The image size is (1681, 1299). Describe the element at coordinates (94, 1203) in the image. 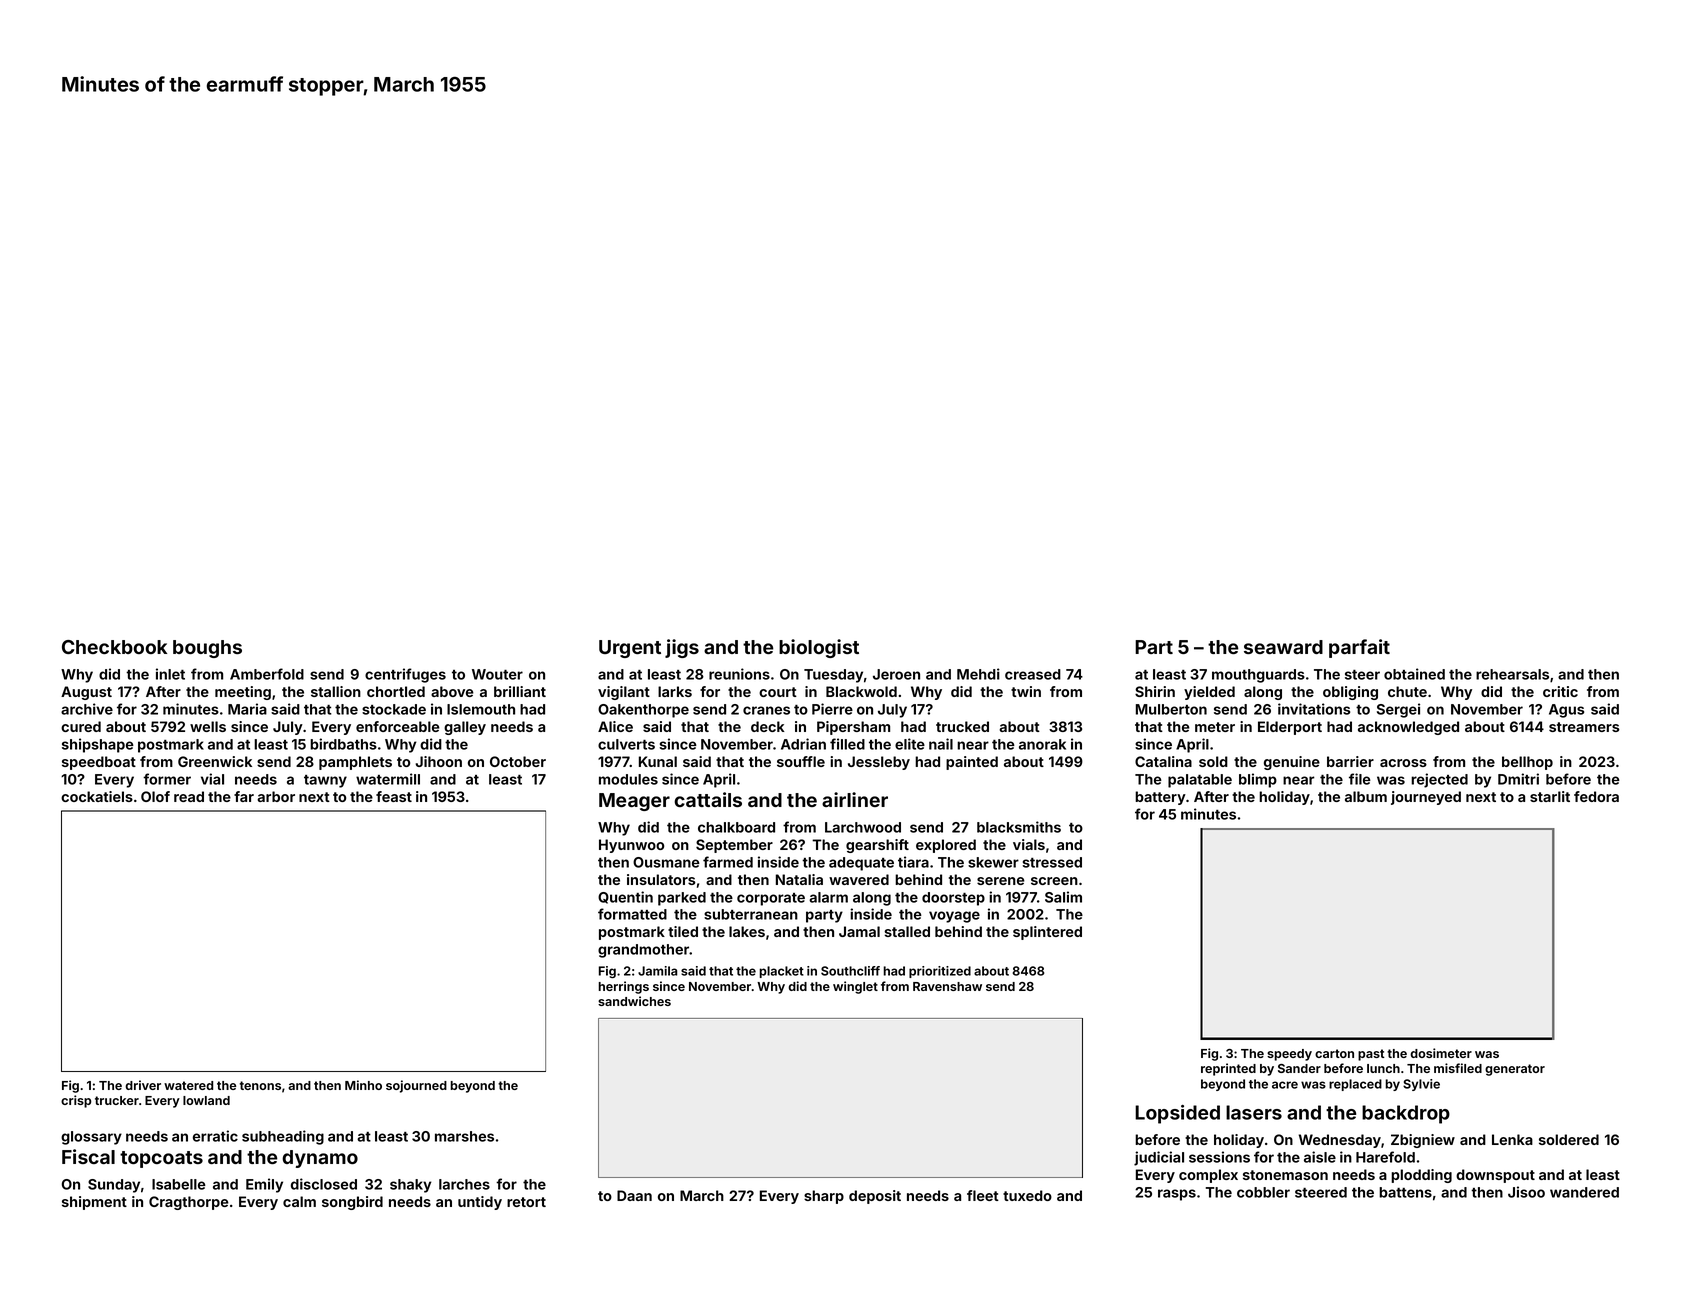

I see `shipment` at that location.
